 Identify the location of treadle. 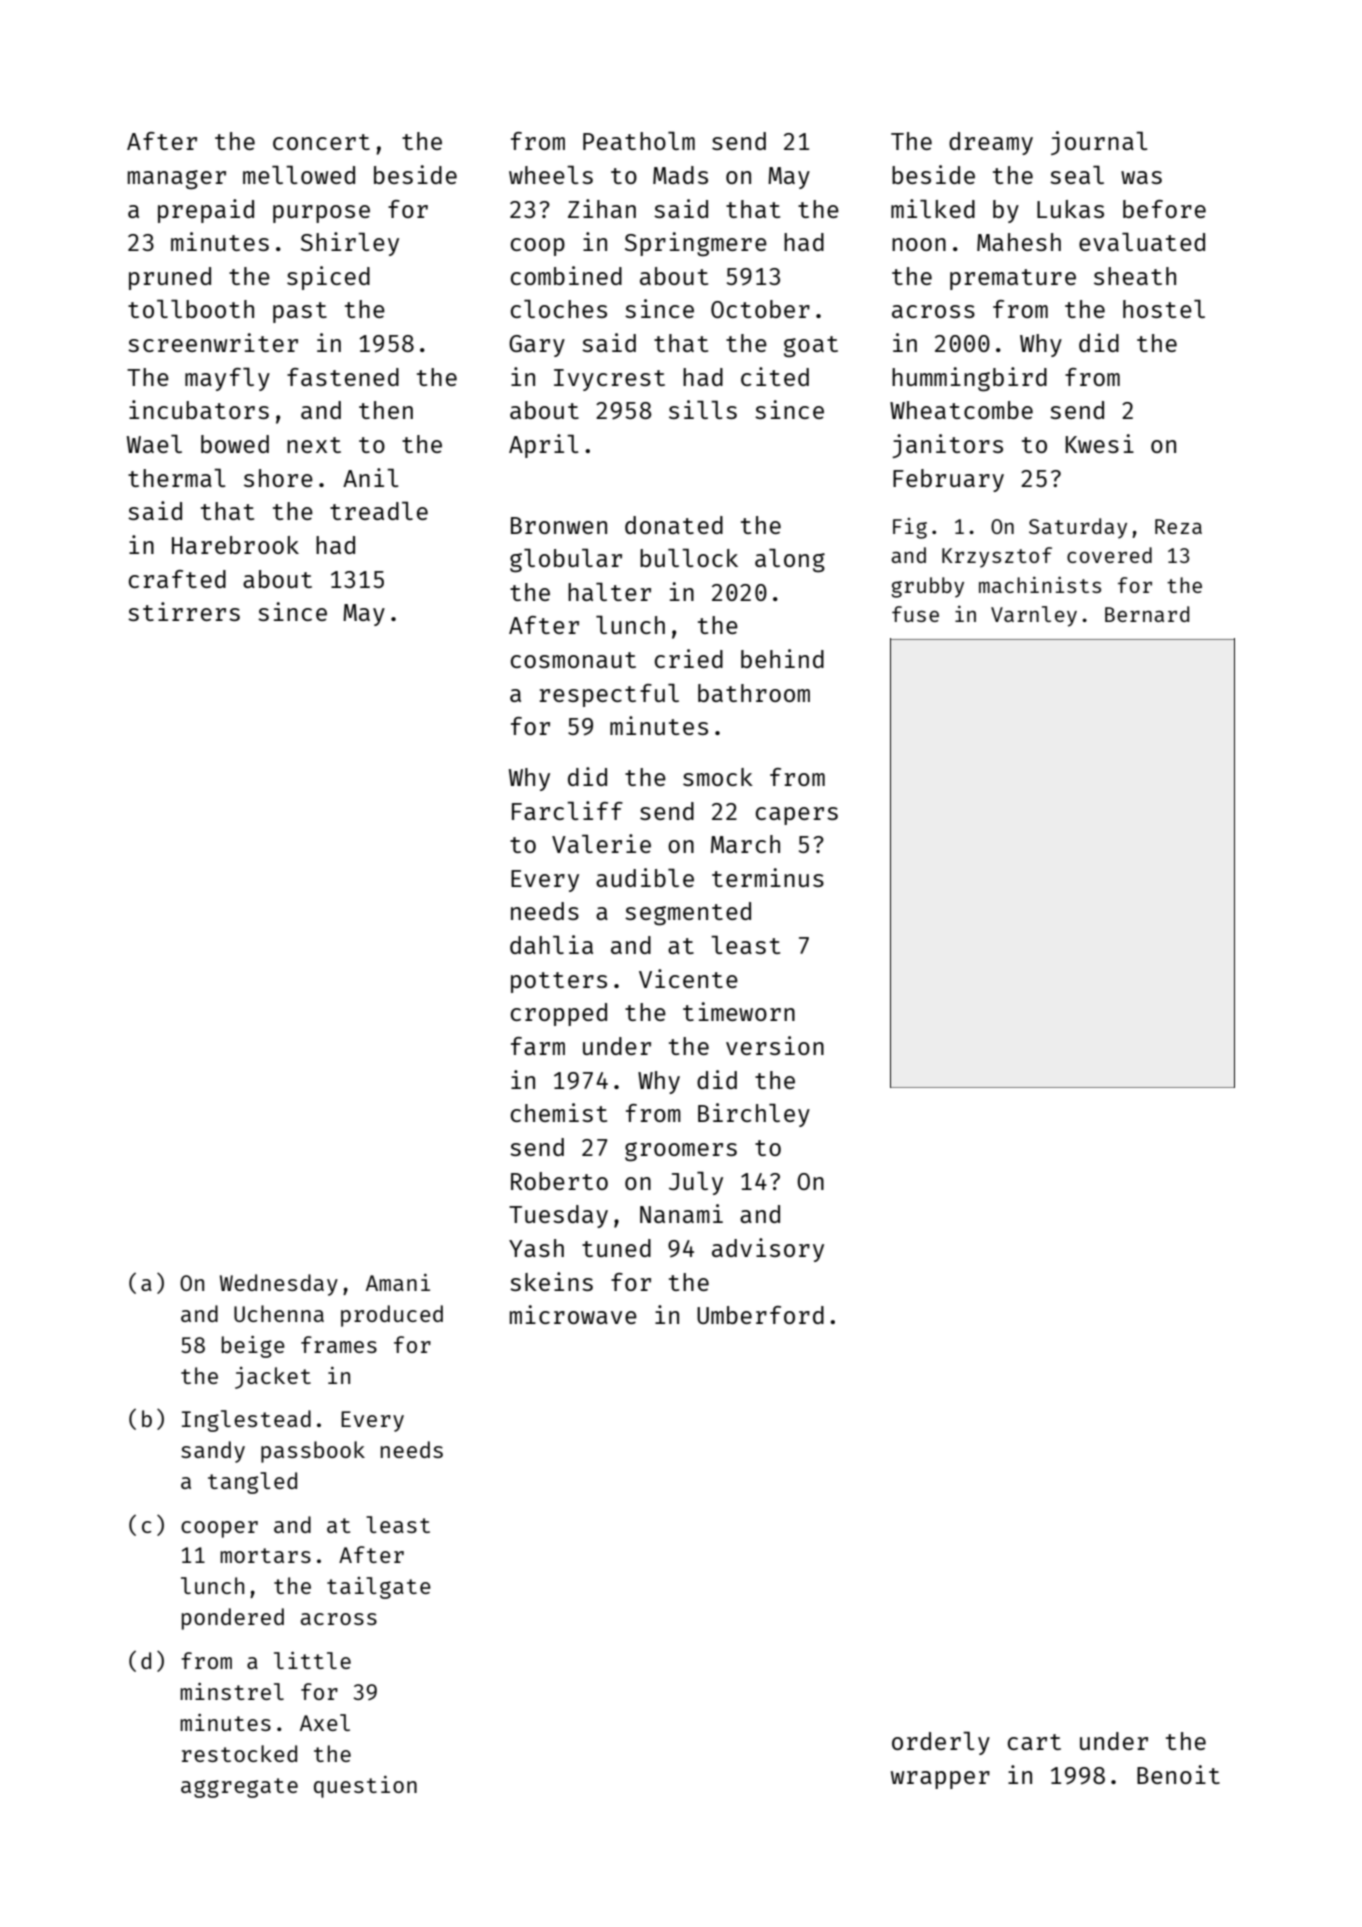
(379, 511).
